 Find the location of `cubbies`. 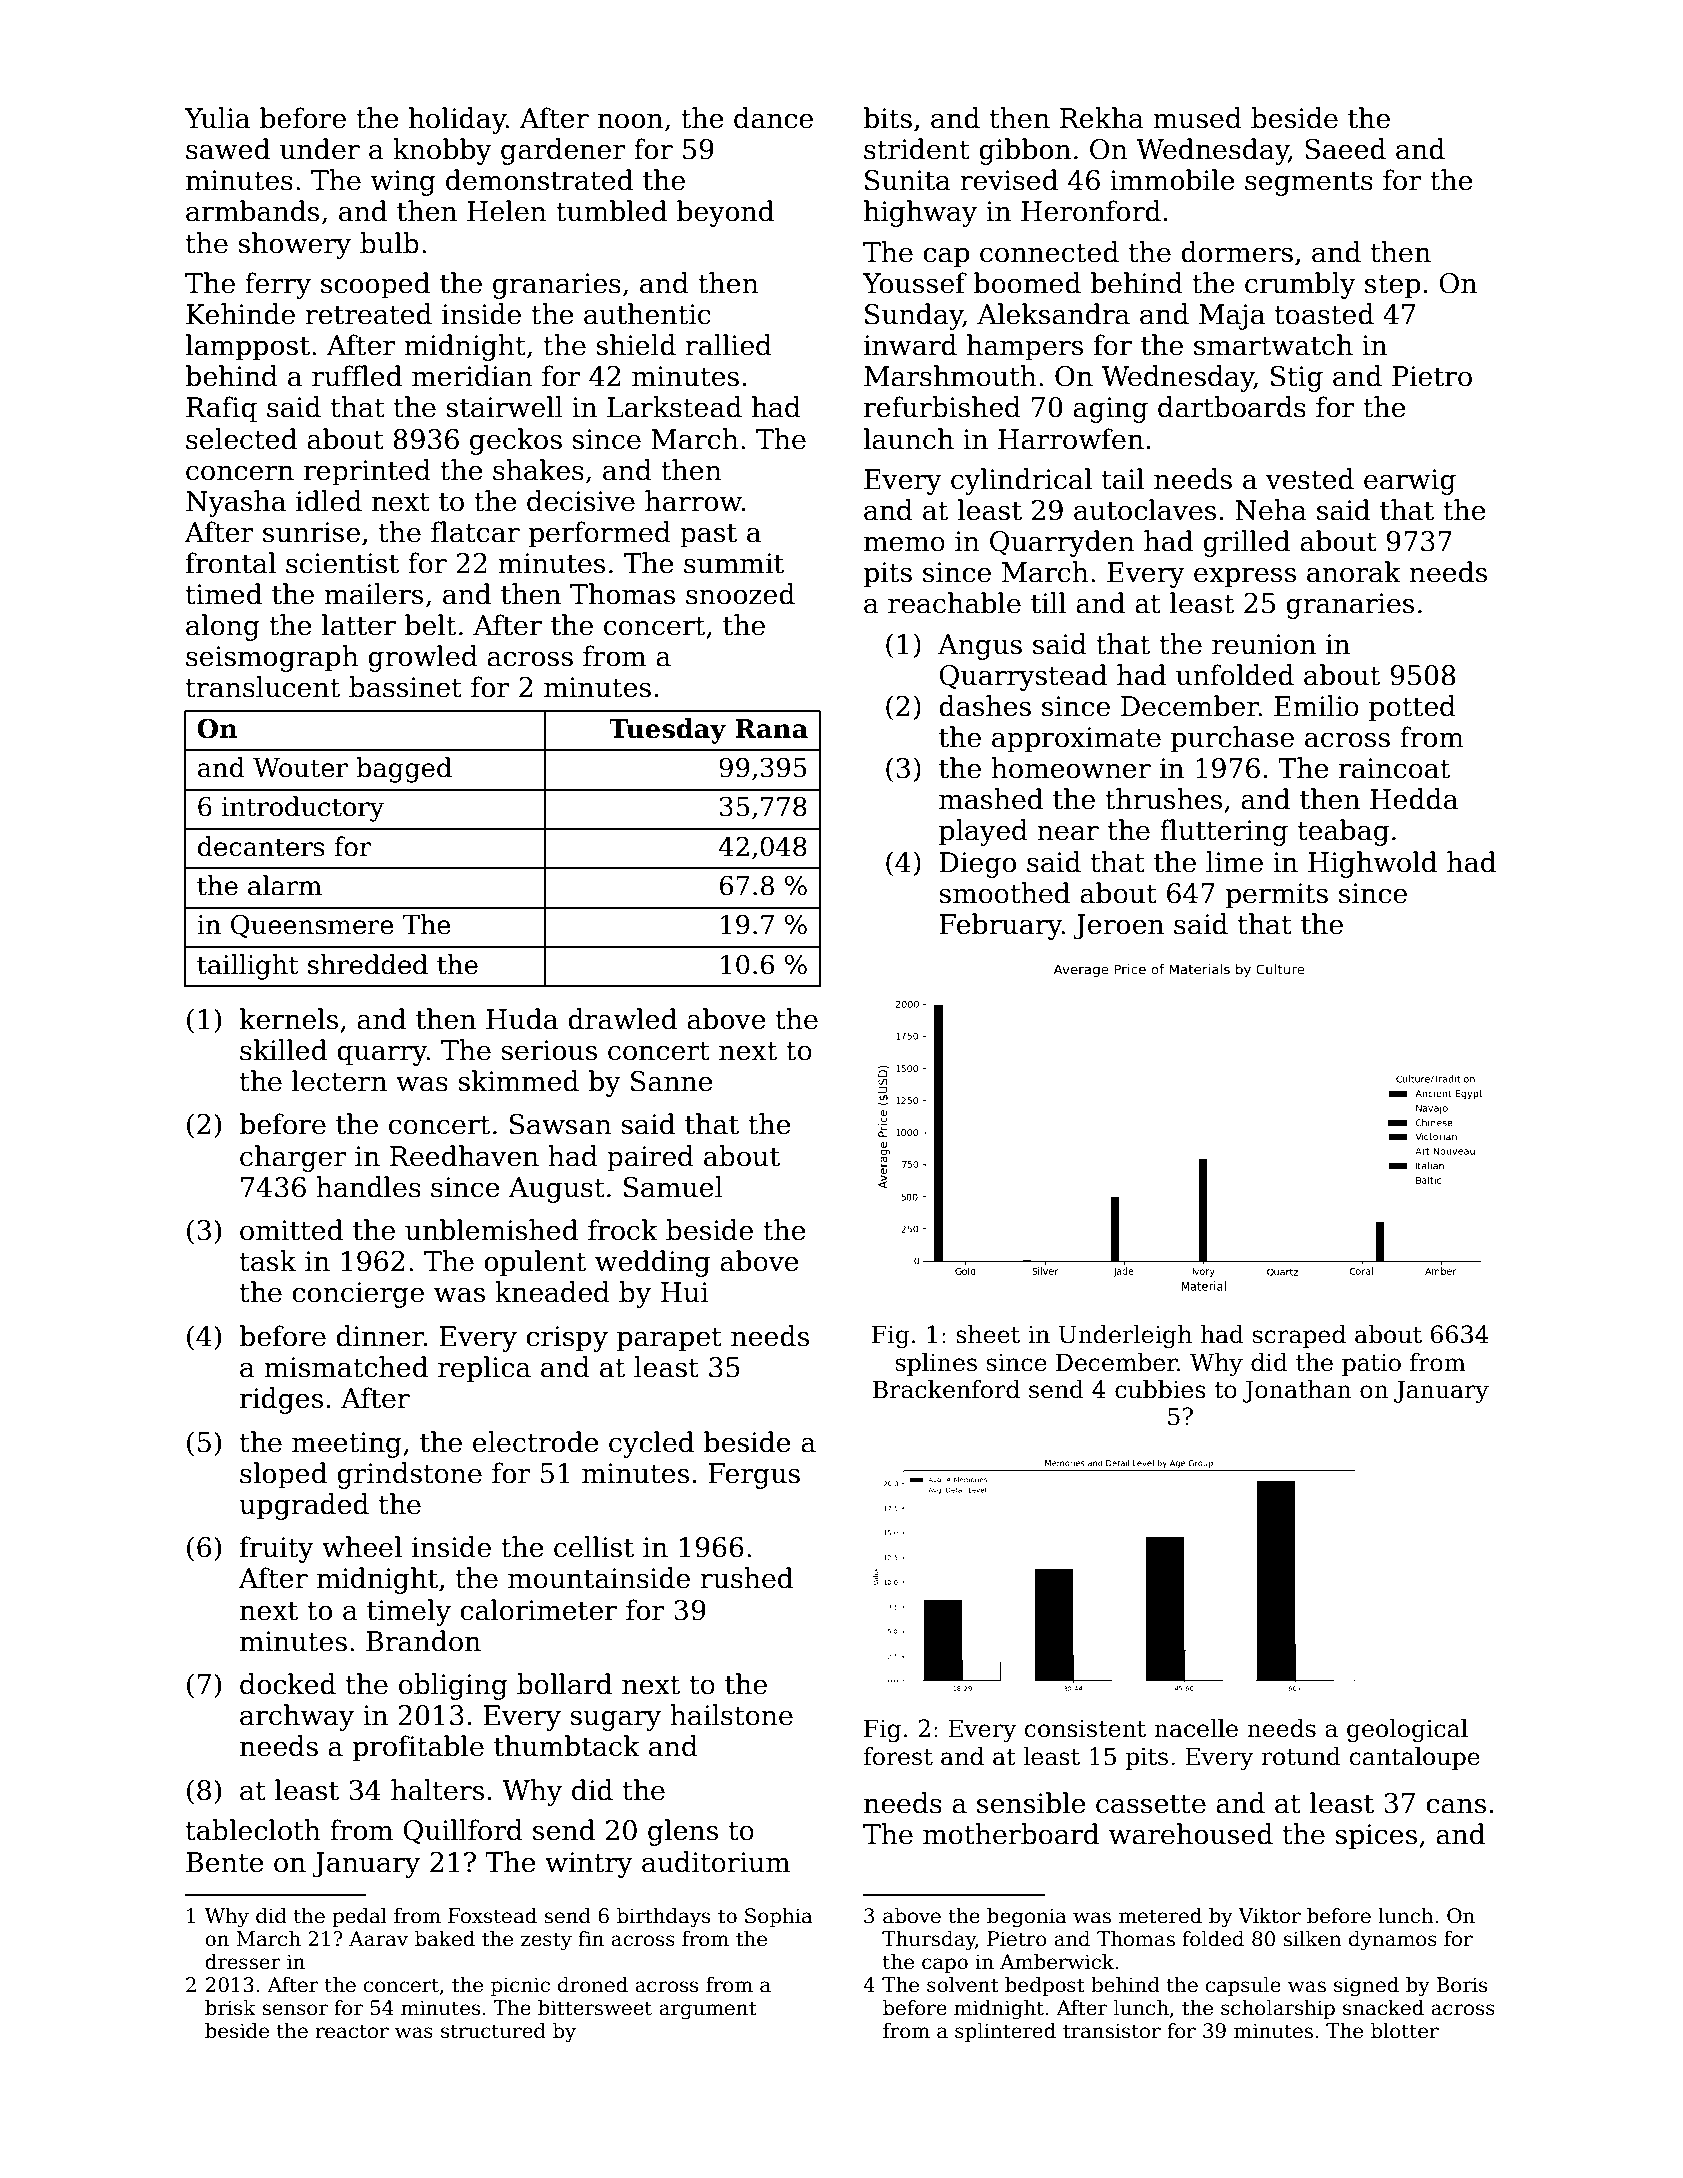

cubbies is located at coordinates (1160, 1389).
